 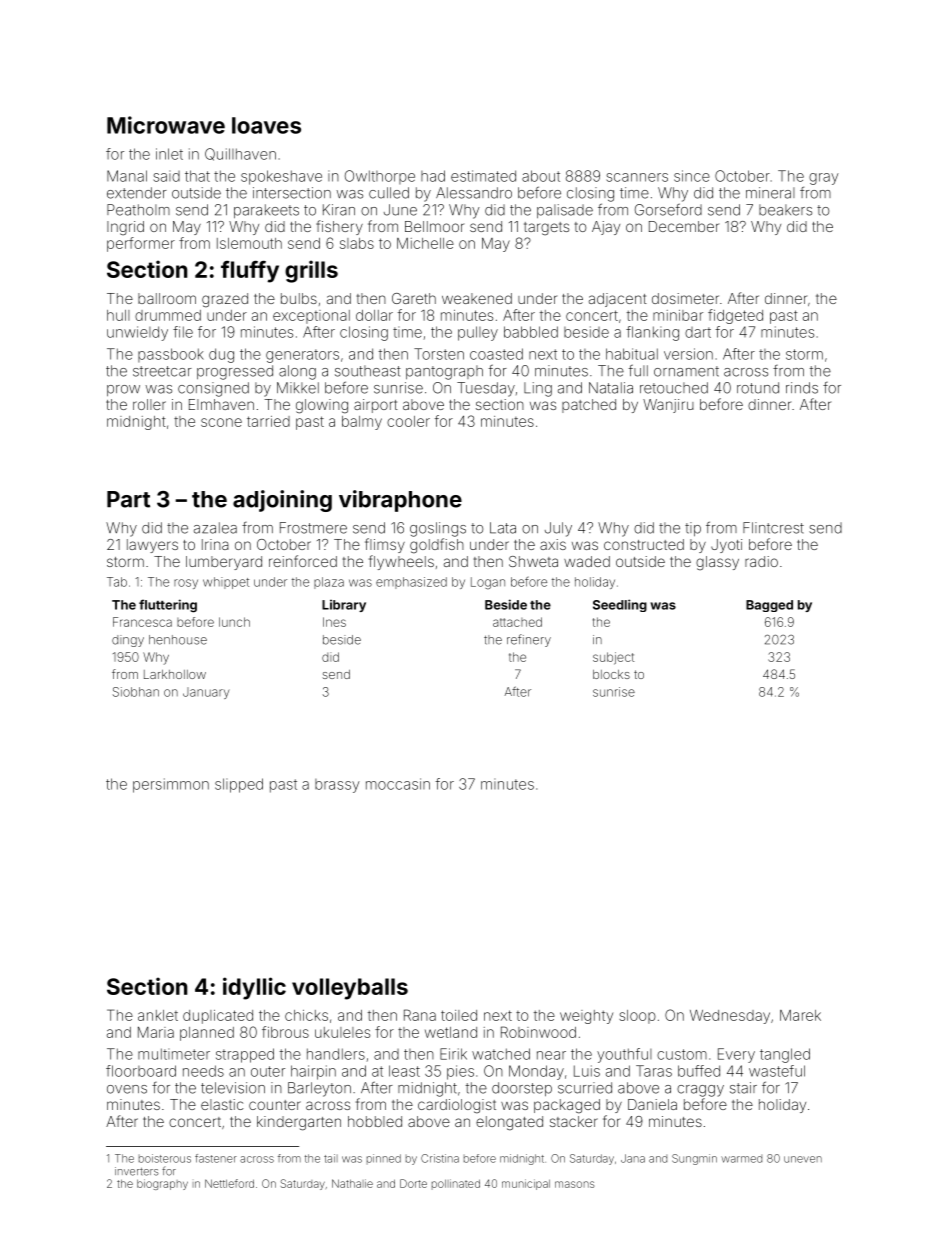 What do you see at coordinates (824, 179) in the screenshot?
I see `gray` at bounding box center [824, 179].
